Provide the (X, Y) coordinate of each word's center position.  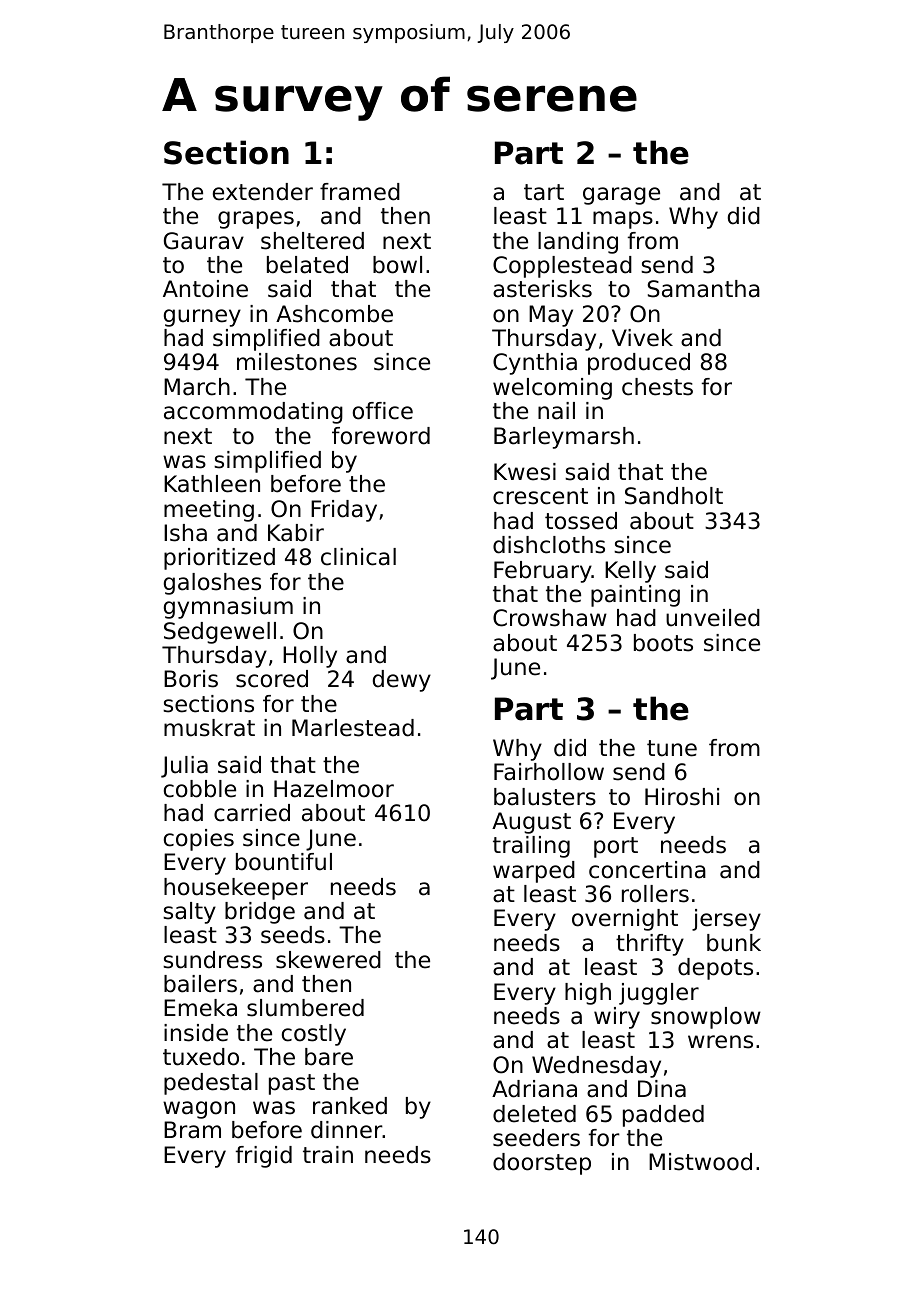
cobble (200, 789)
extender (263, 192)
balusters (545, 797)
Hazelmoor (334, 789)
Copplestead (562, 267)
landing (578, 243)
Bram (192, 1130)
